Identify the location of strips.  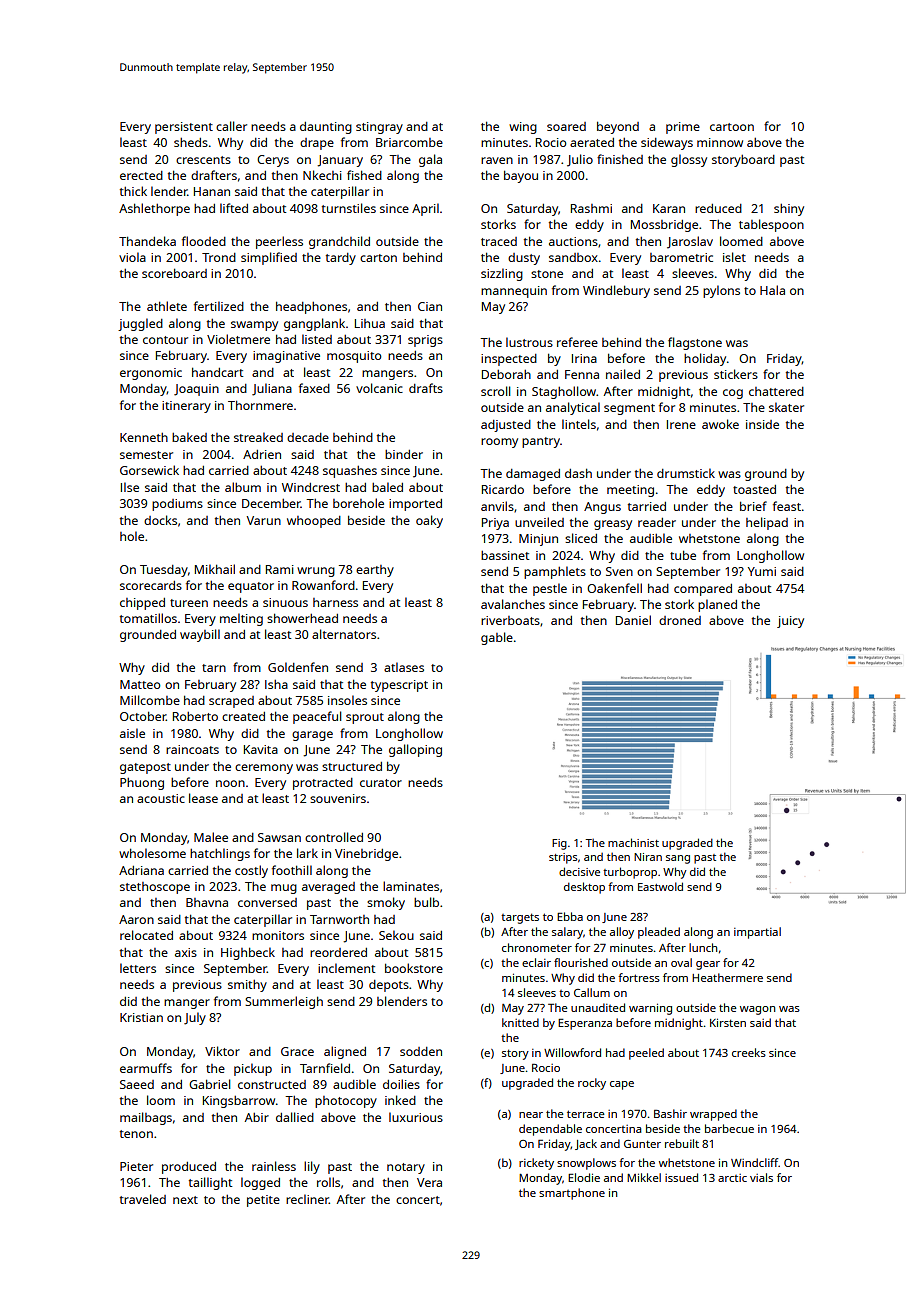
(563, 858).
